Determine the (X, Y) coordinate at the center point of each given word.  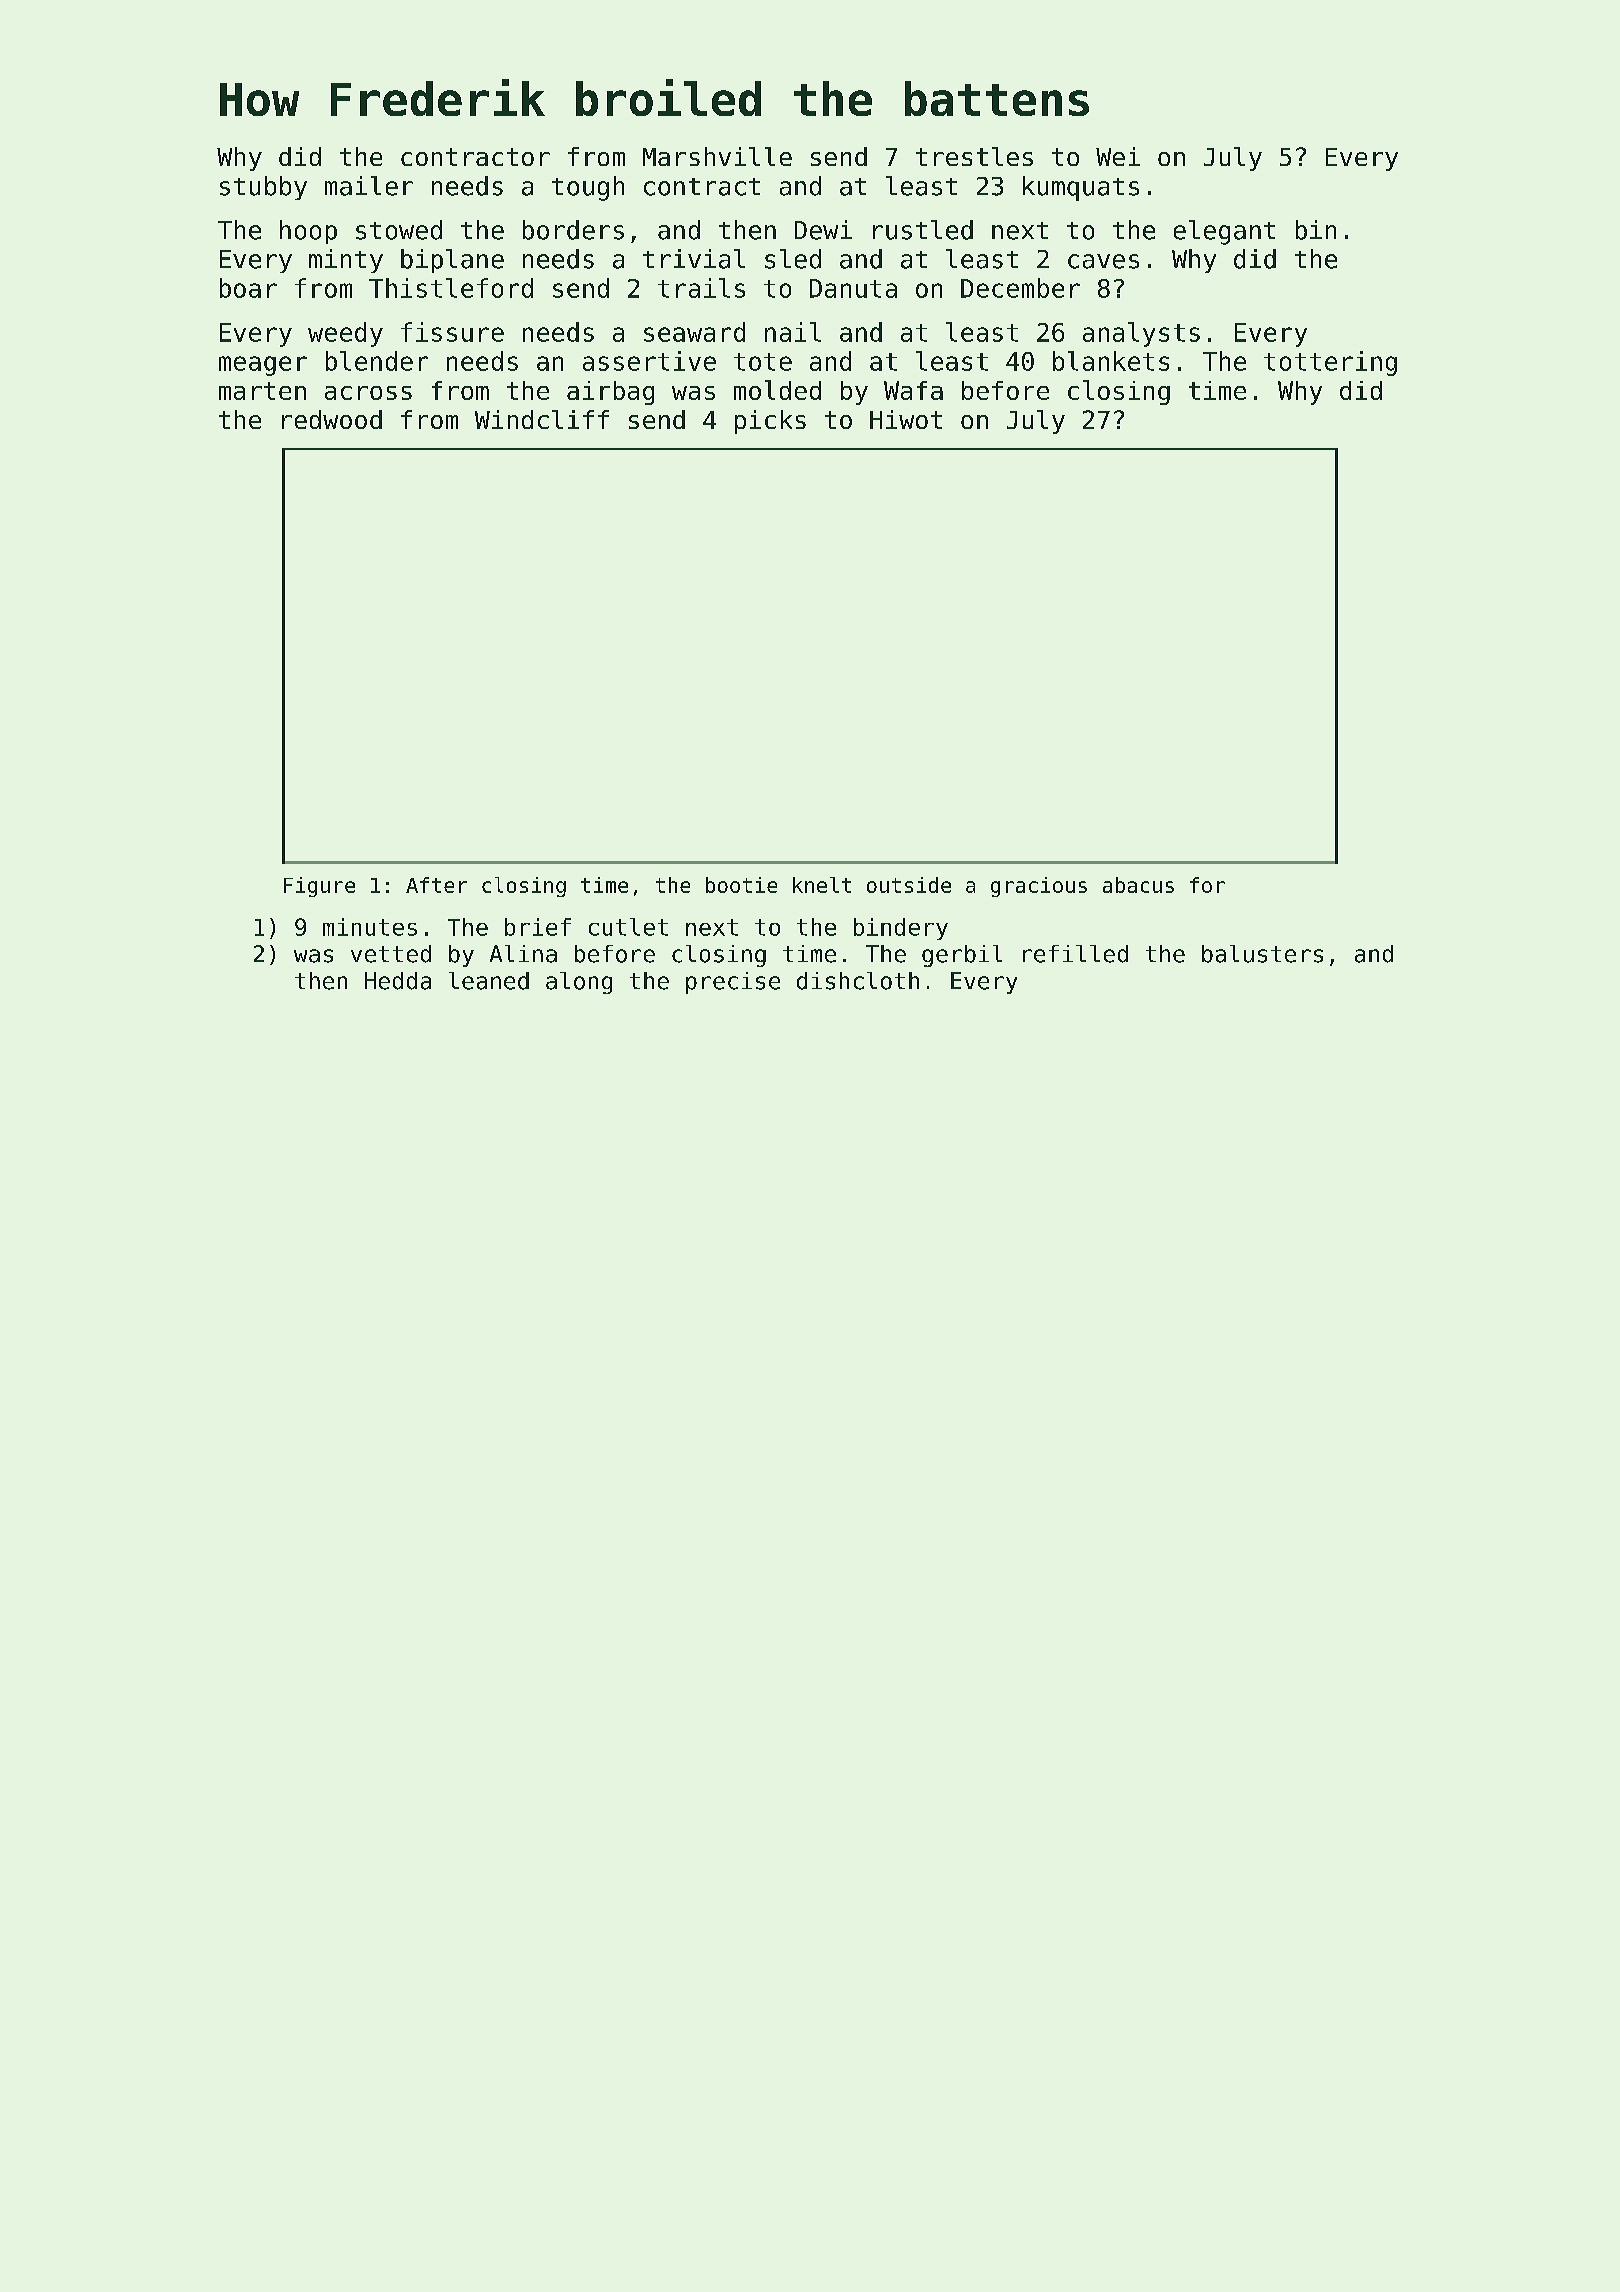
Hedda (398, 981)
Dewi (823, 230)
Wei (1118, 156)
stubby (263, 188)
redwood (332, 419)
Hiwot (906, 419)
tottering (1330, 363)
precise (733, 983)
